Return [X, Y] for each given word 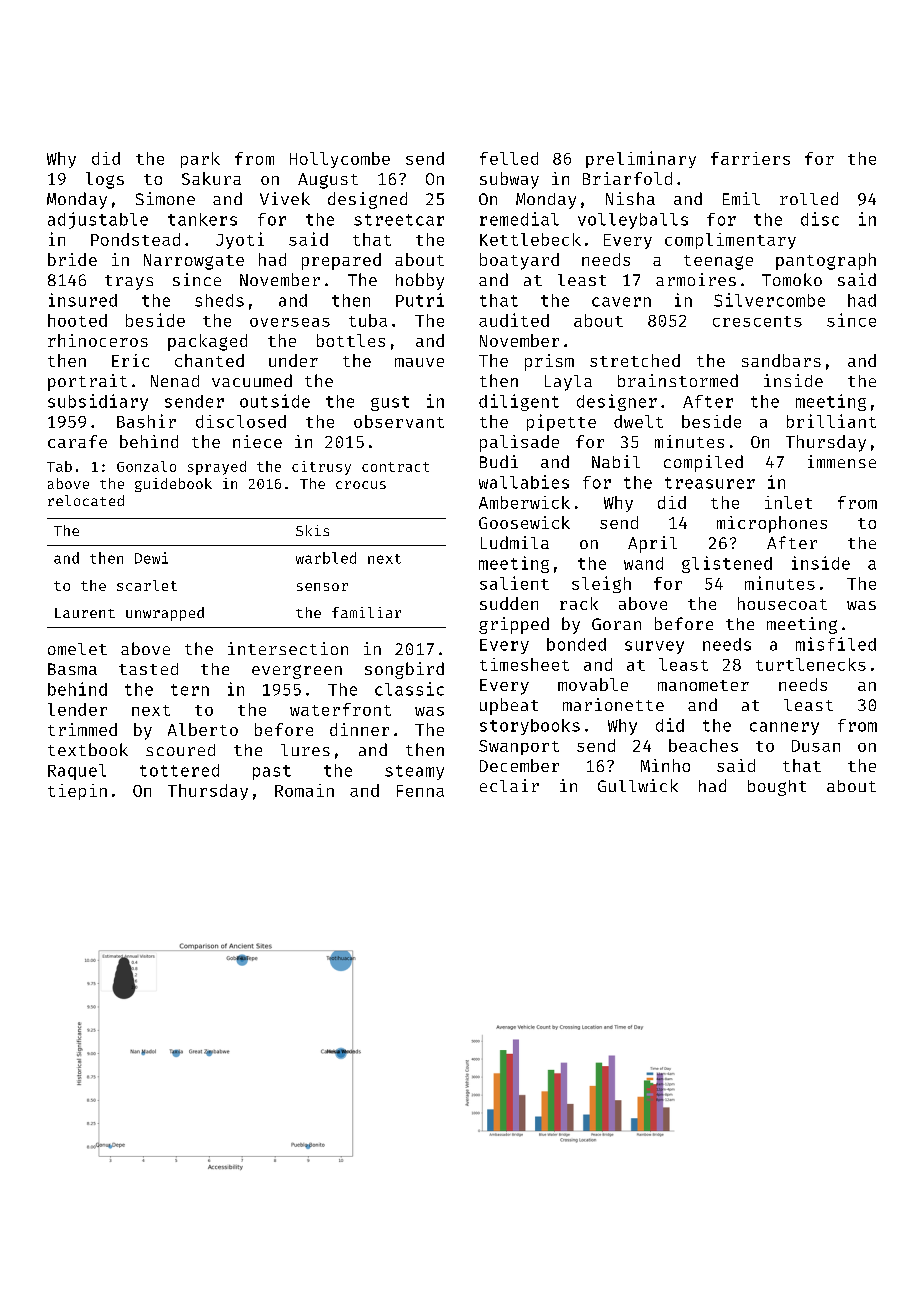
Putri [420, 300]
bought [777, 788]
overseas [290, 322]
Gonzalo [146, 466]
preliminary [641, 159]
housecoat [782, 603]
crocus [361, 485]
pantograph [826, 261]
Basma [72, 669]
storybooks [530, 727]
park [200, 160]
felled [509, 158]
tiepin [77, 792]
